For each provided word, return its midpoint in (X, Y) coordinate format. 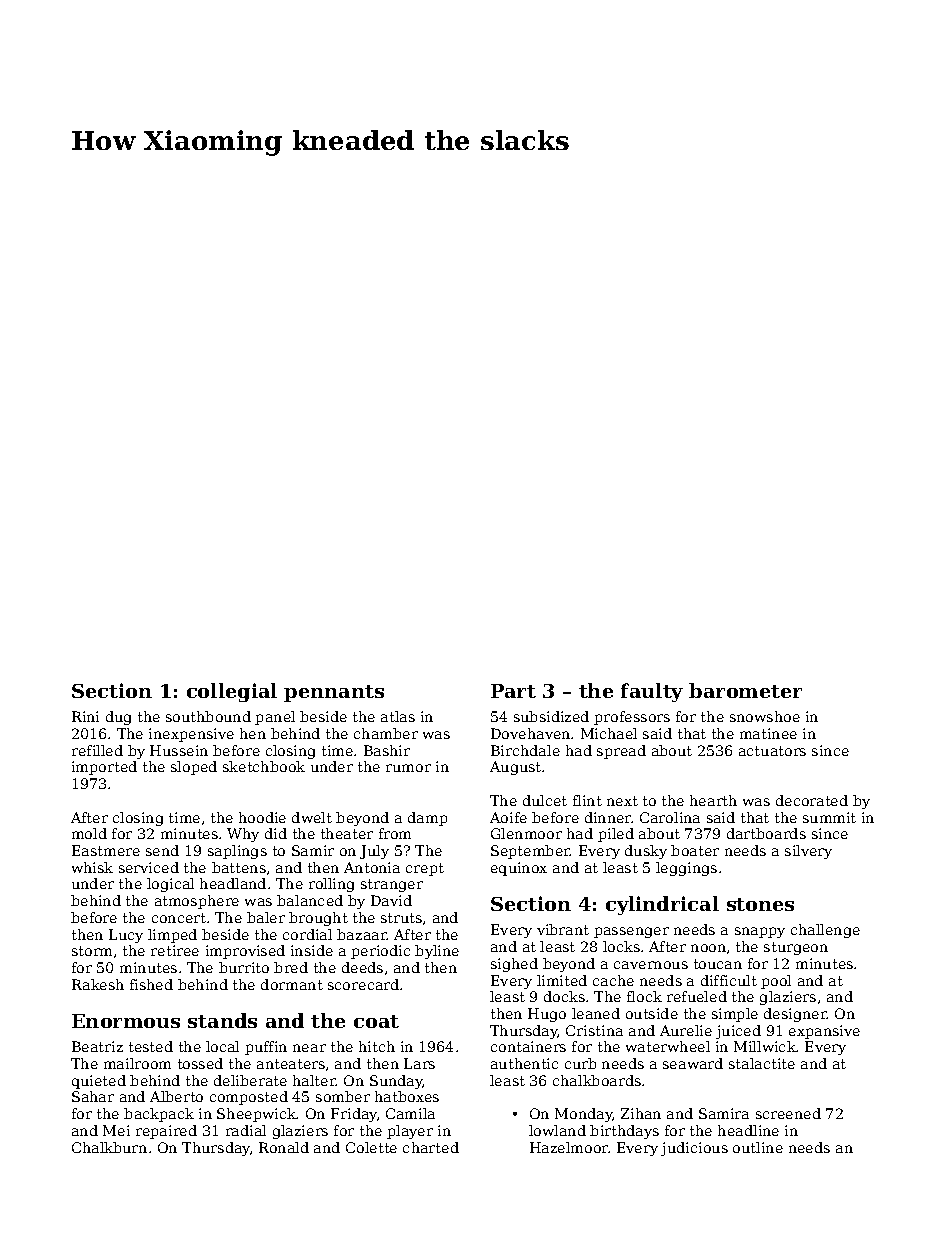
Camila (410, 1113)
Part (513, 691)
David (391, 900)
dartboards (766, 833)
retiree (175, 950)
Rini (85, 716)
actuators (772, 751)
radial (246, 1130)
